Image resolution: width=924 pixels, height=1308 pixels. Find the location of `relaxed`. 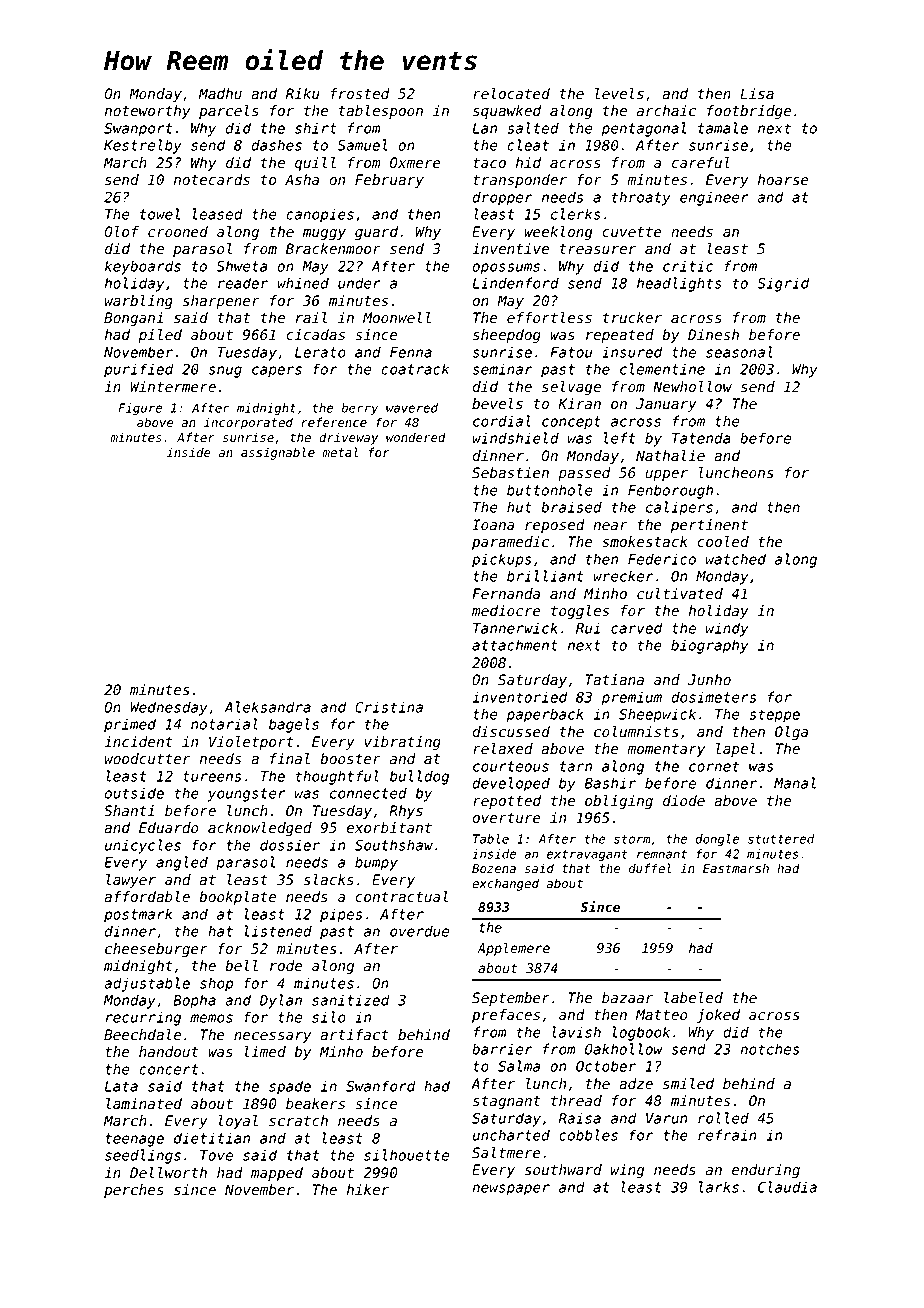

relaxed is located at coordinates (503, 749).
